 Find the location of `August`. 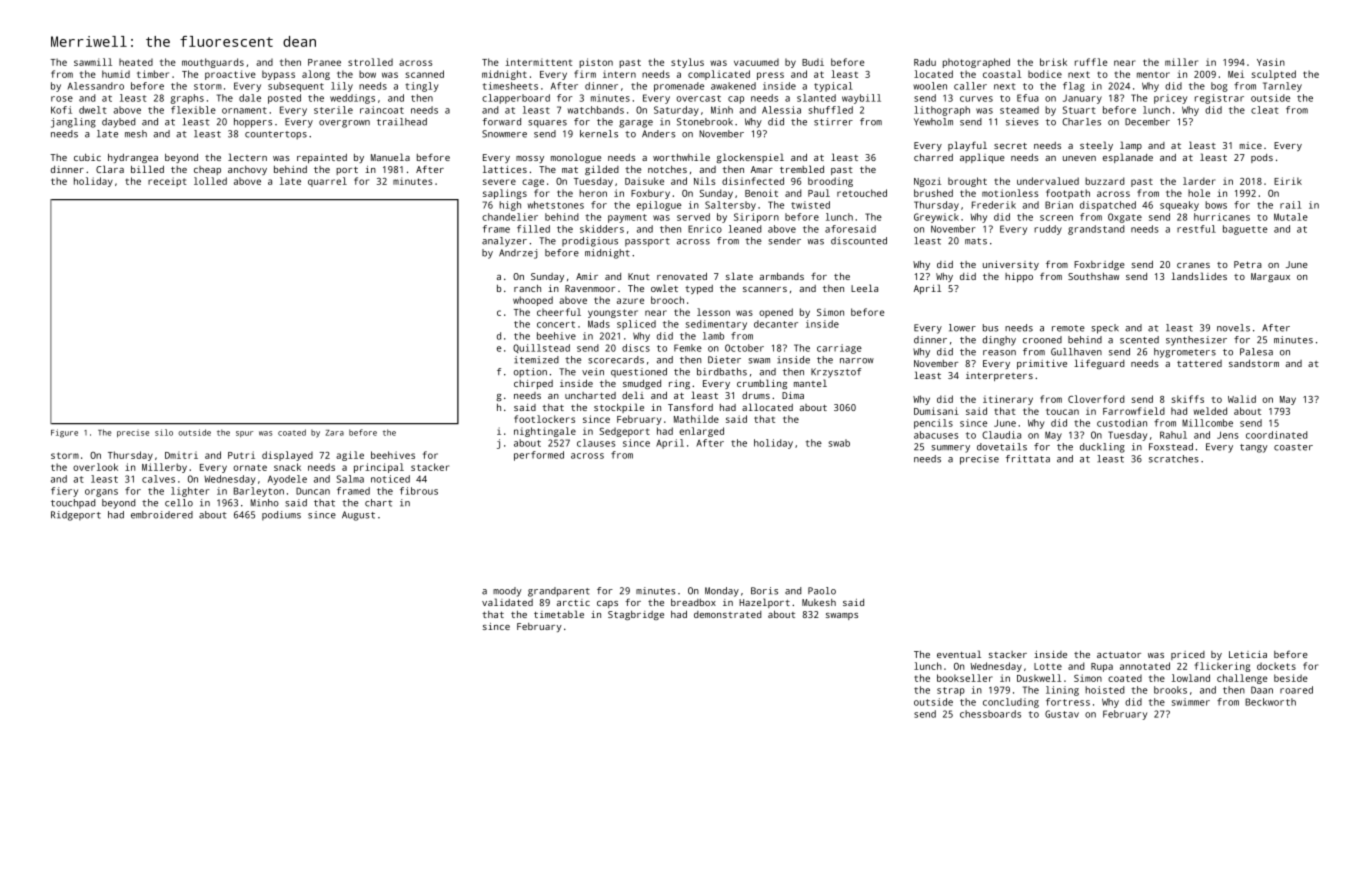

August is located at coordinates (358, 516).
